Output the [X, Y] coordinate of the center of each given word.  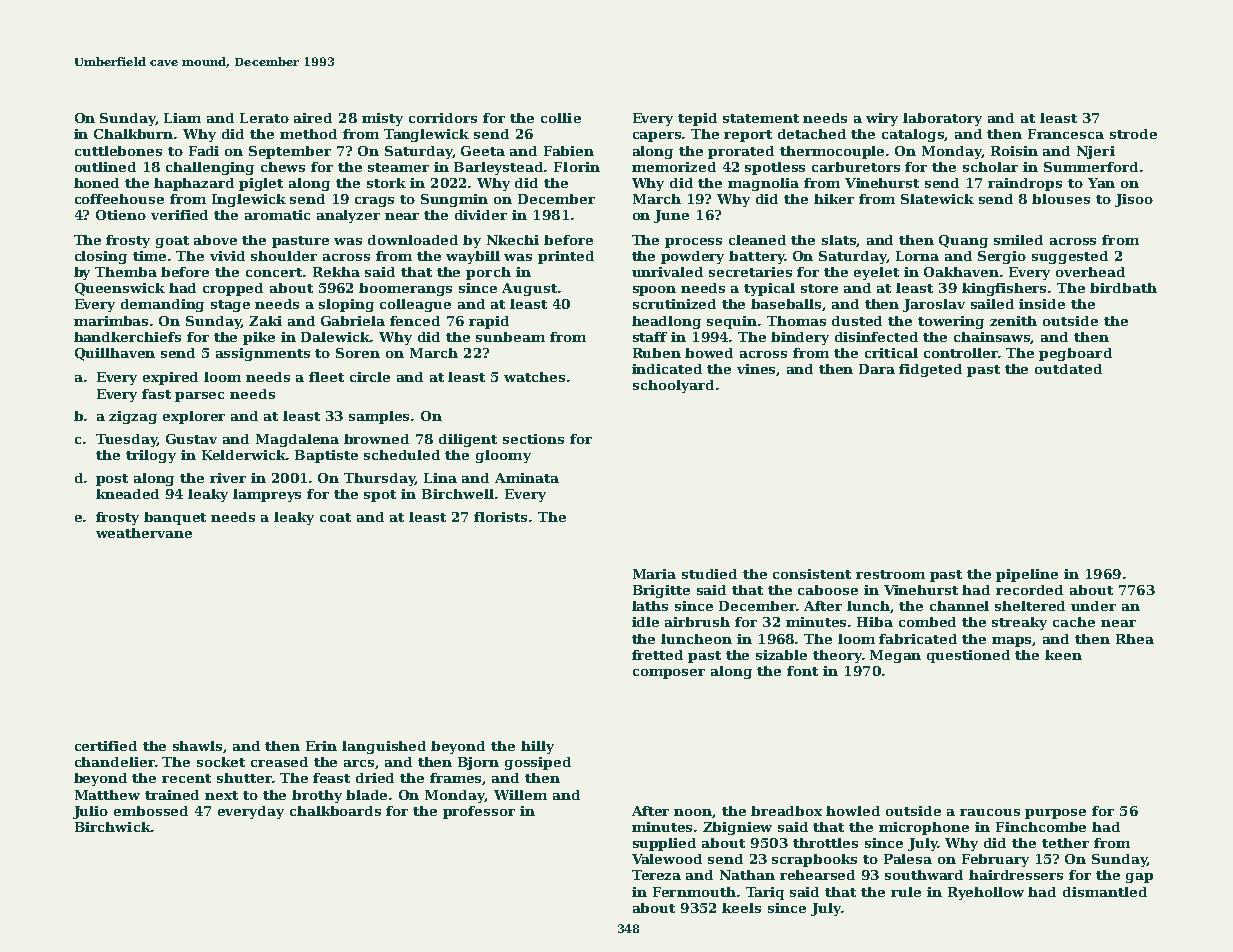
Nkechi [513, 240]
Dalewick [336, 337]
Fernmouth [694, 892]
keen [1063, 655]
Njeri [1096, 152]
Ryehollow [986, 893]
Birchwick [113, 827]
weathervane [144, 533]
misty [382, 119]
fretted [657, 655]
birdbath [1123, 288]
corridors [443, 118]
